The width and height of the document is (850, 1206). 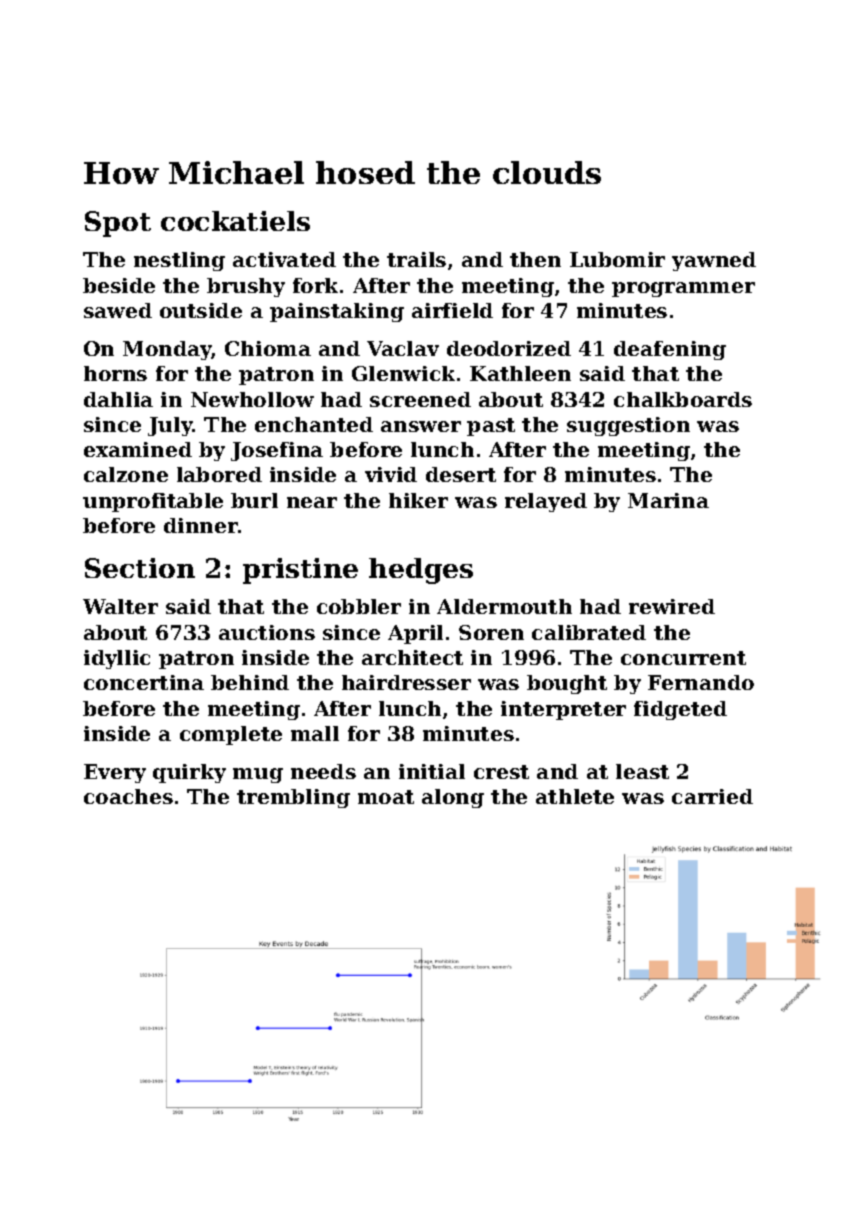 I want to click on Newhollow, so click(x=252, y=399).
